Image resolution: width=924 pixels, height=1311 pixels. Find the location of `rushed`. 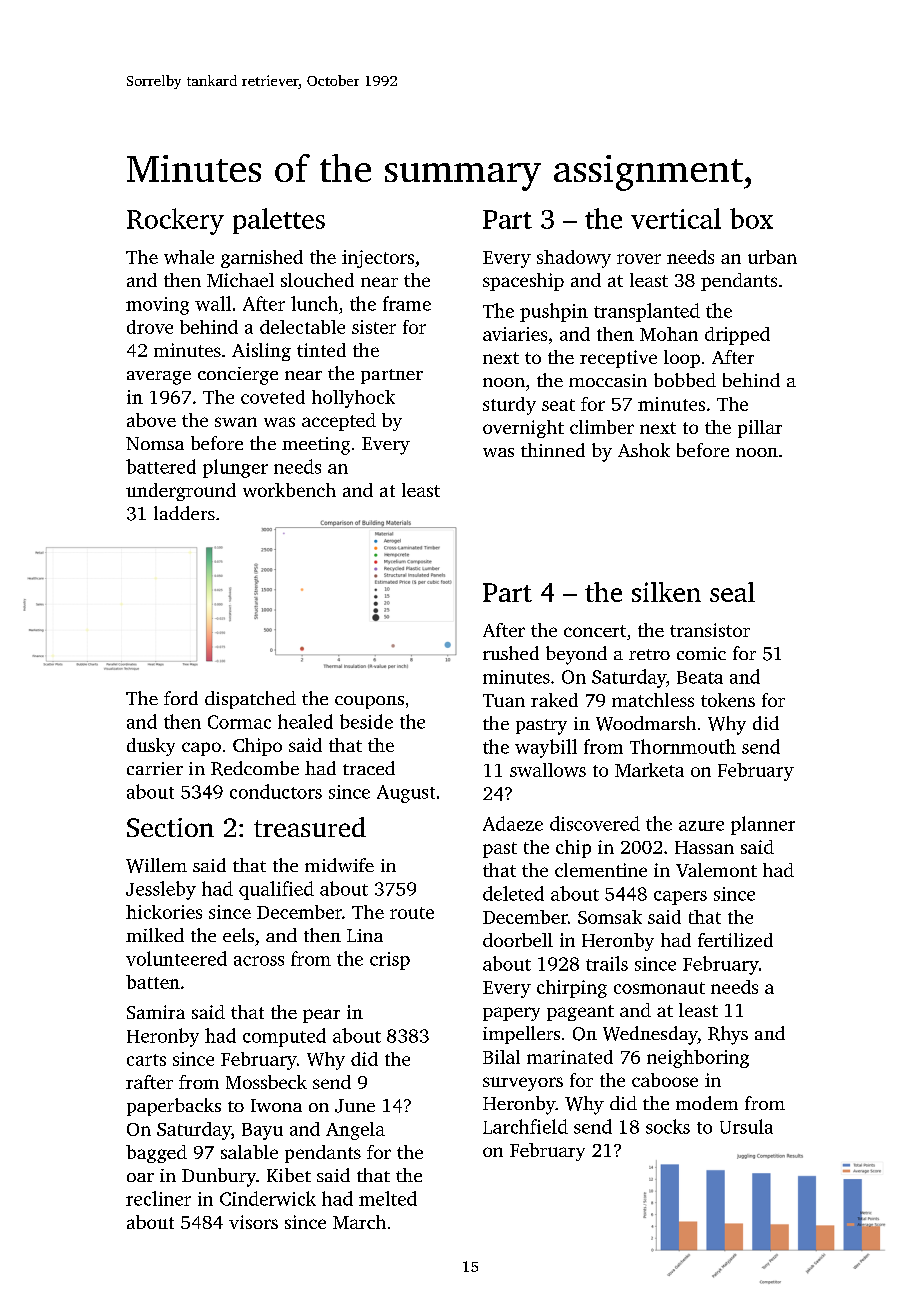

rushed is located at coordinates (511, 653).
